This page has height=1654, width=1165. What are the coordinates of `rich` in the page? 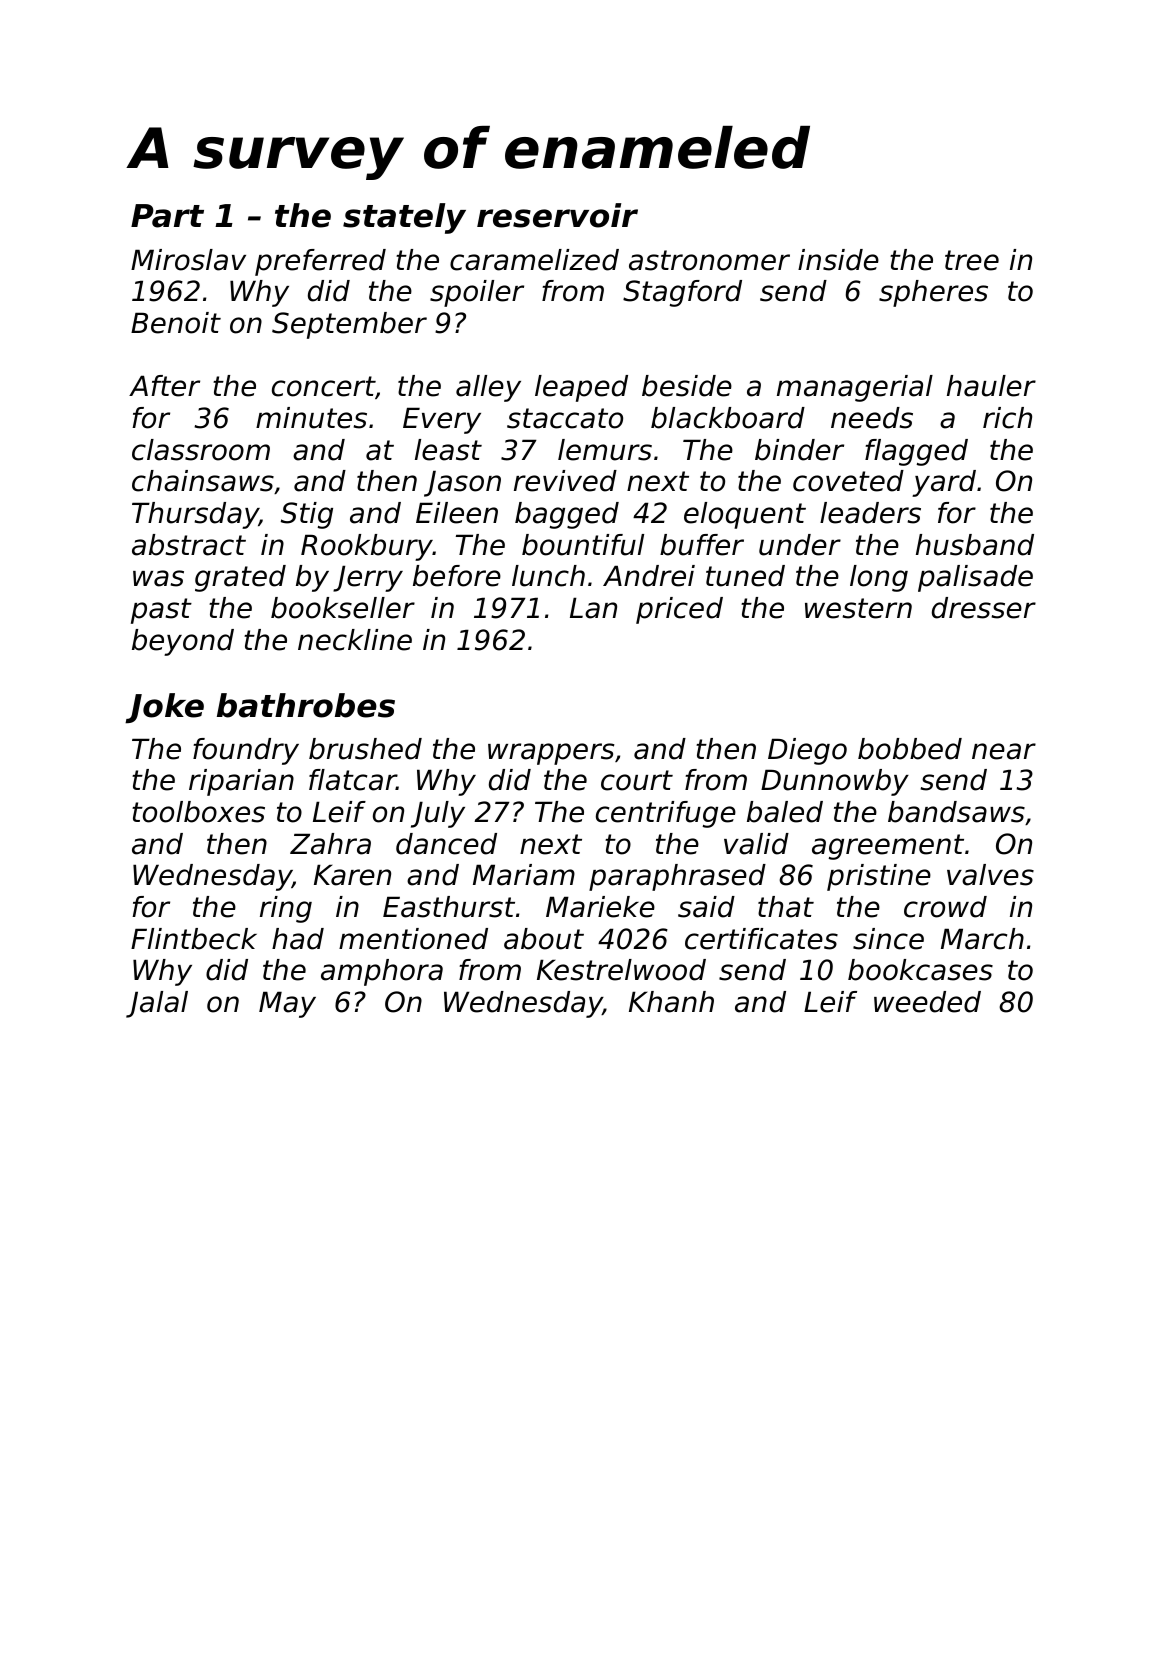 It's located at (1007, 418).
